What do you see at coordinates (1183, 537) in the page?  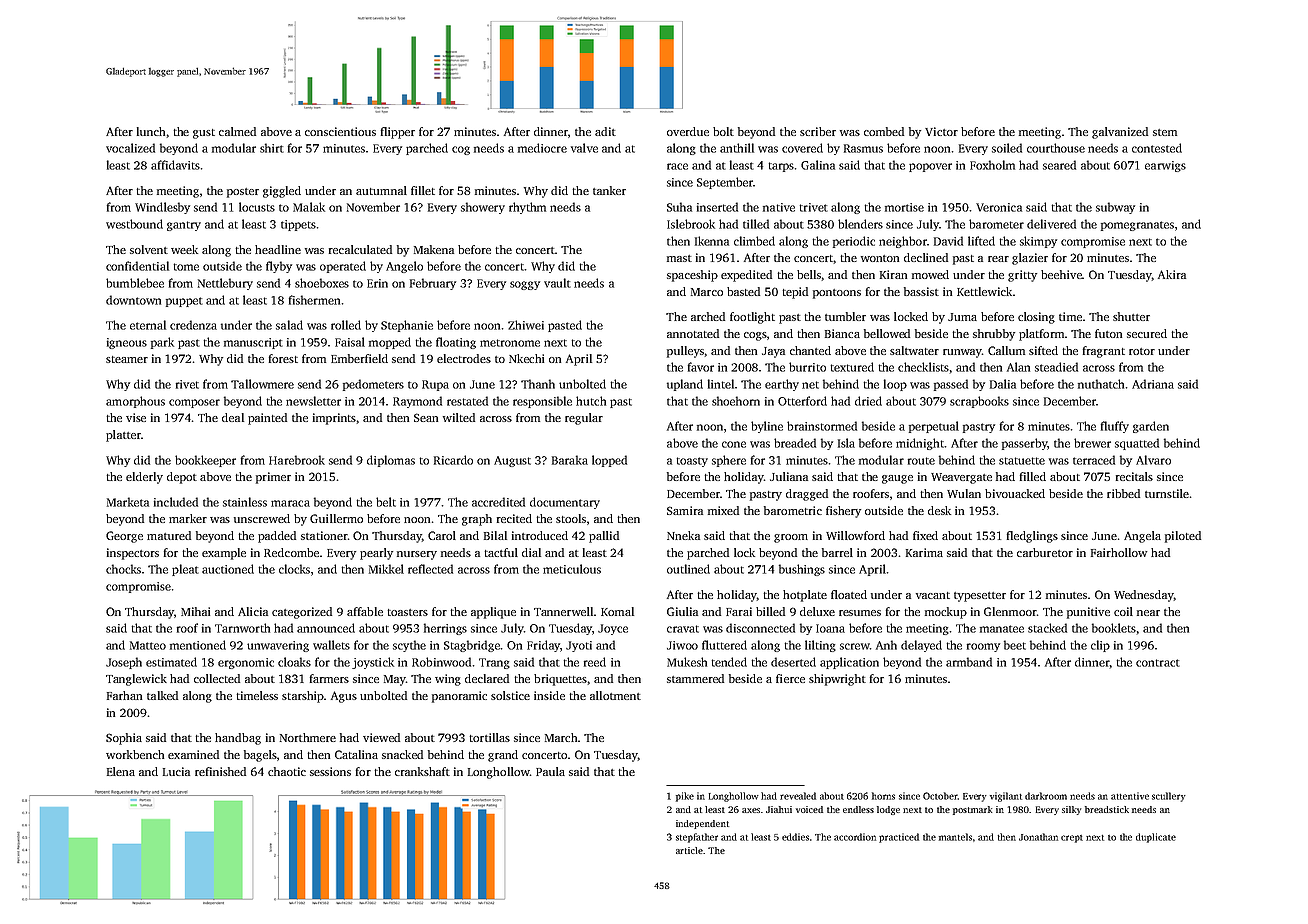 I see `piloted` at bounding box center [1183, 537].
